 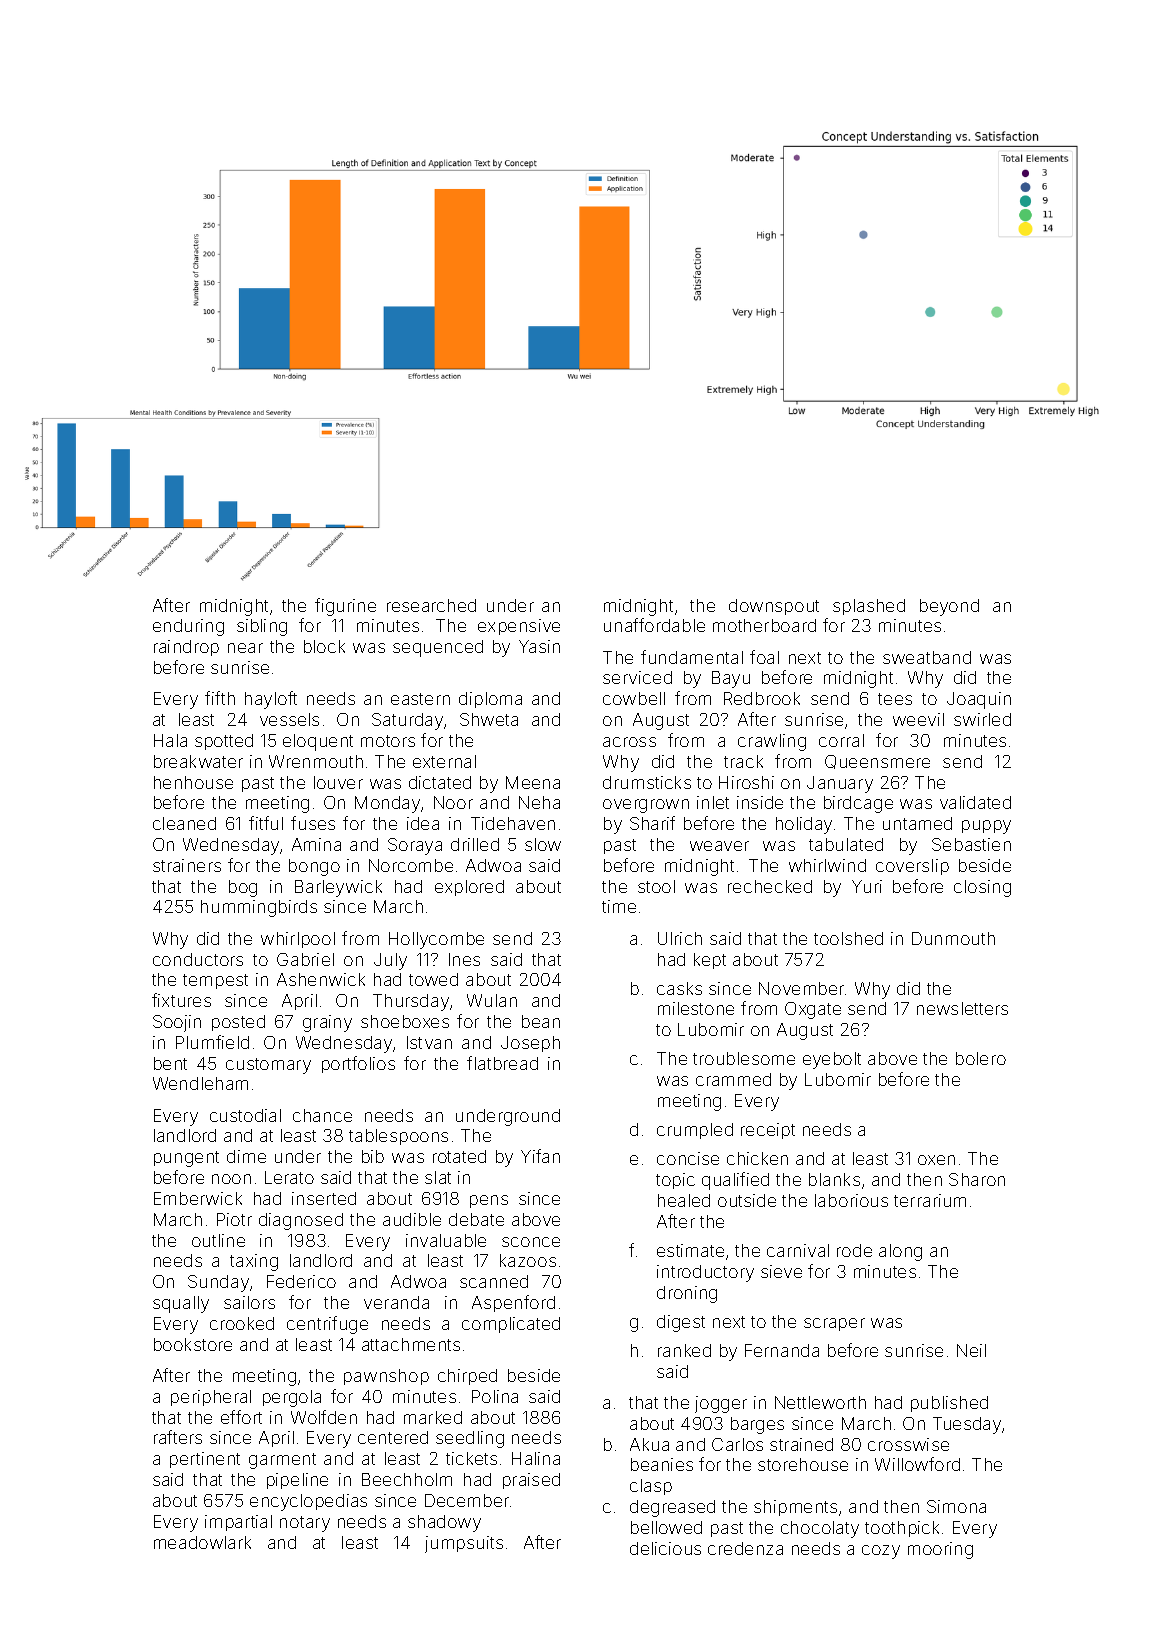 What do you see at coordinates (782, 1350) in the image?
I see `Fernanda` at bounding box center [782, 1350].
